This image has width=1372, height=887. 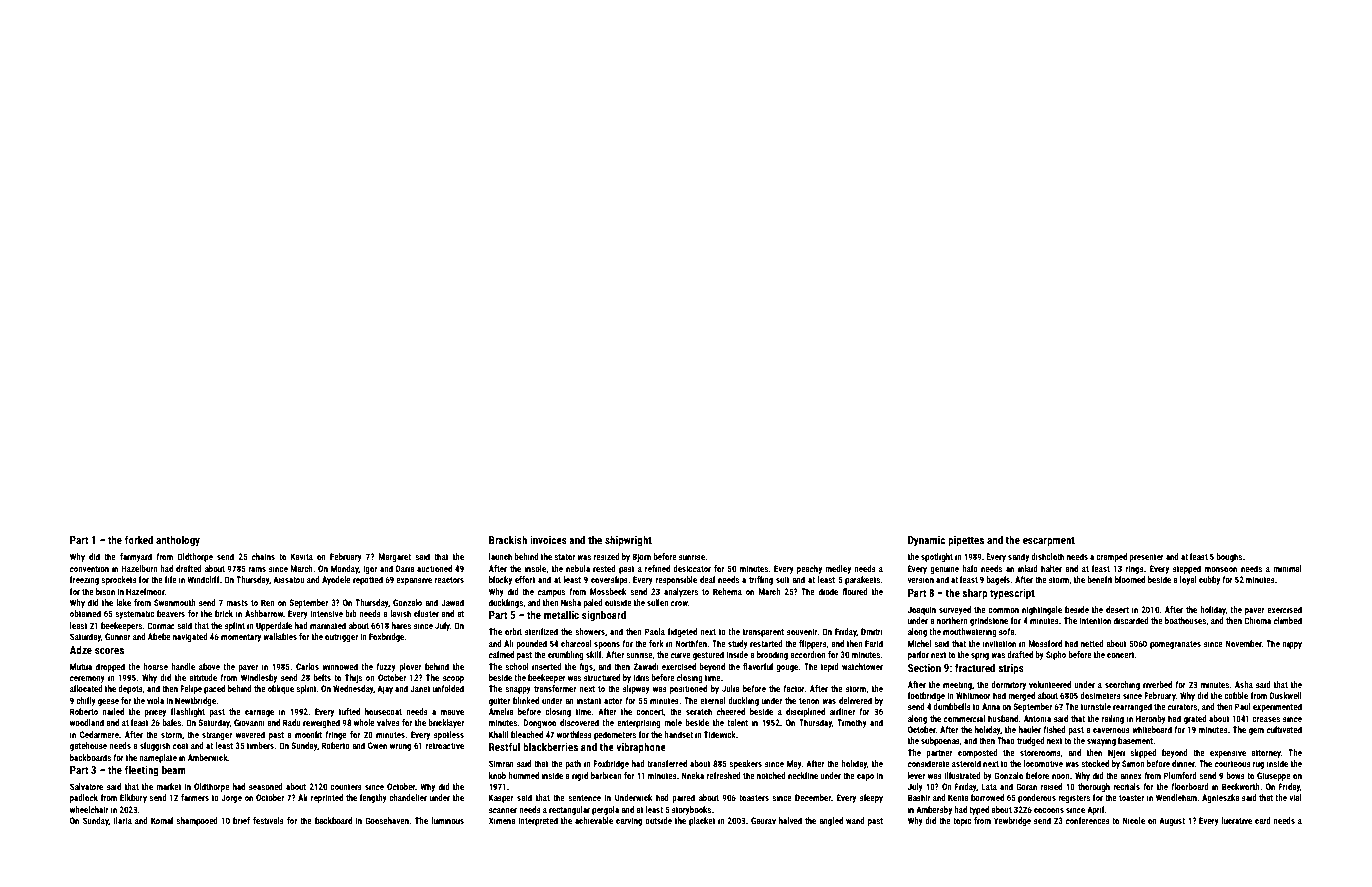 I want to click on footbridge, so click(x=926, y=696).
